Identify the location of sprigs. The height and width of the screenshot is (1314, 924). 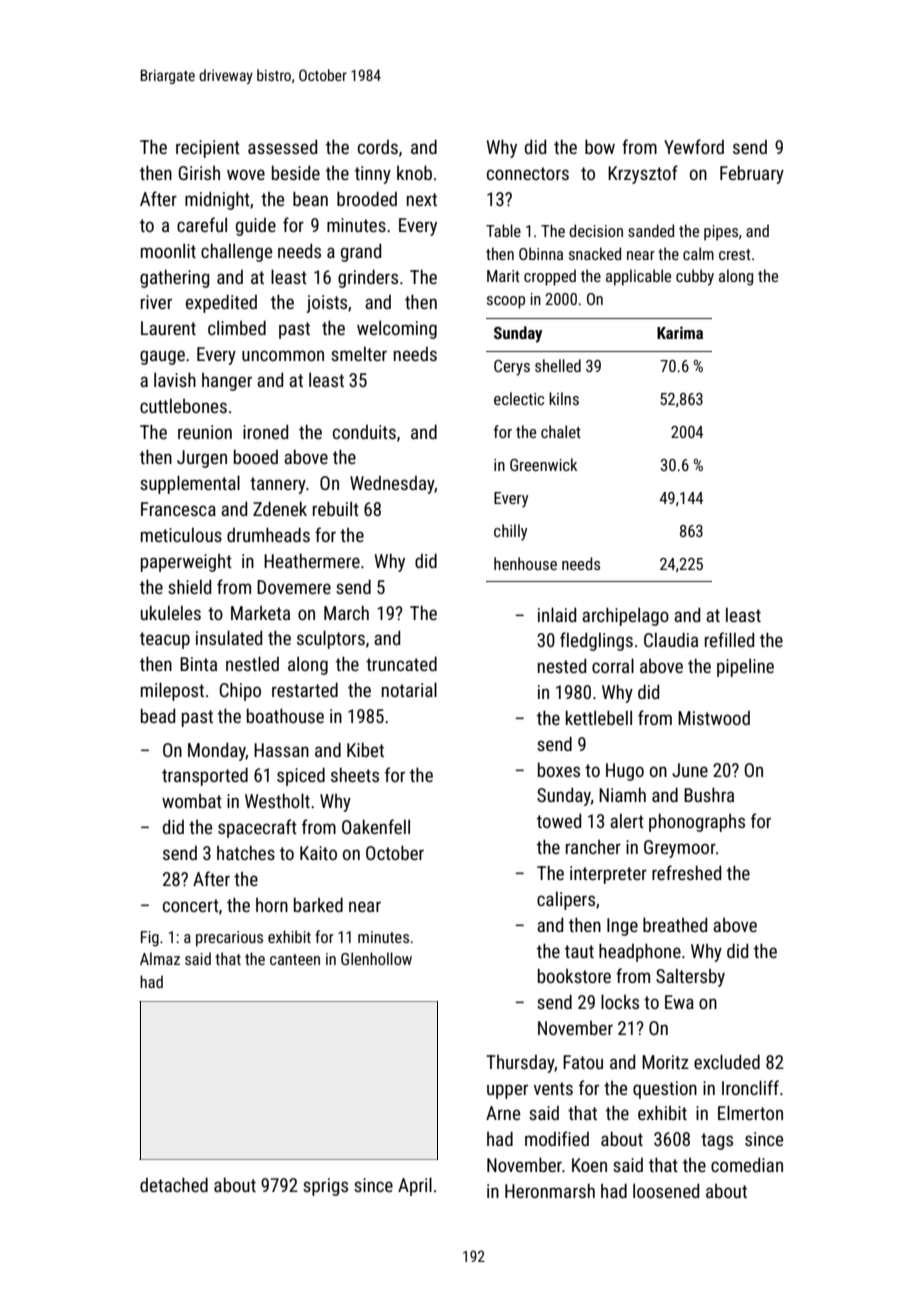
(325, 1187).
